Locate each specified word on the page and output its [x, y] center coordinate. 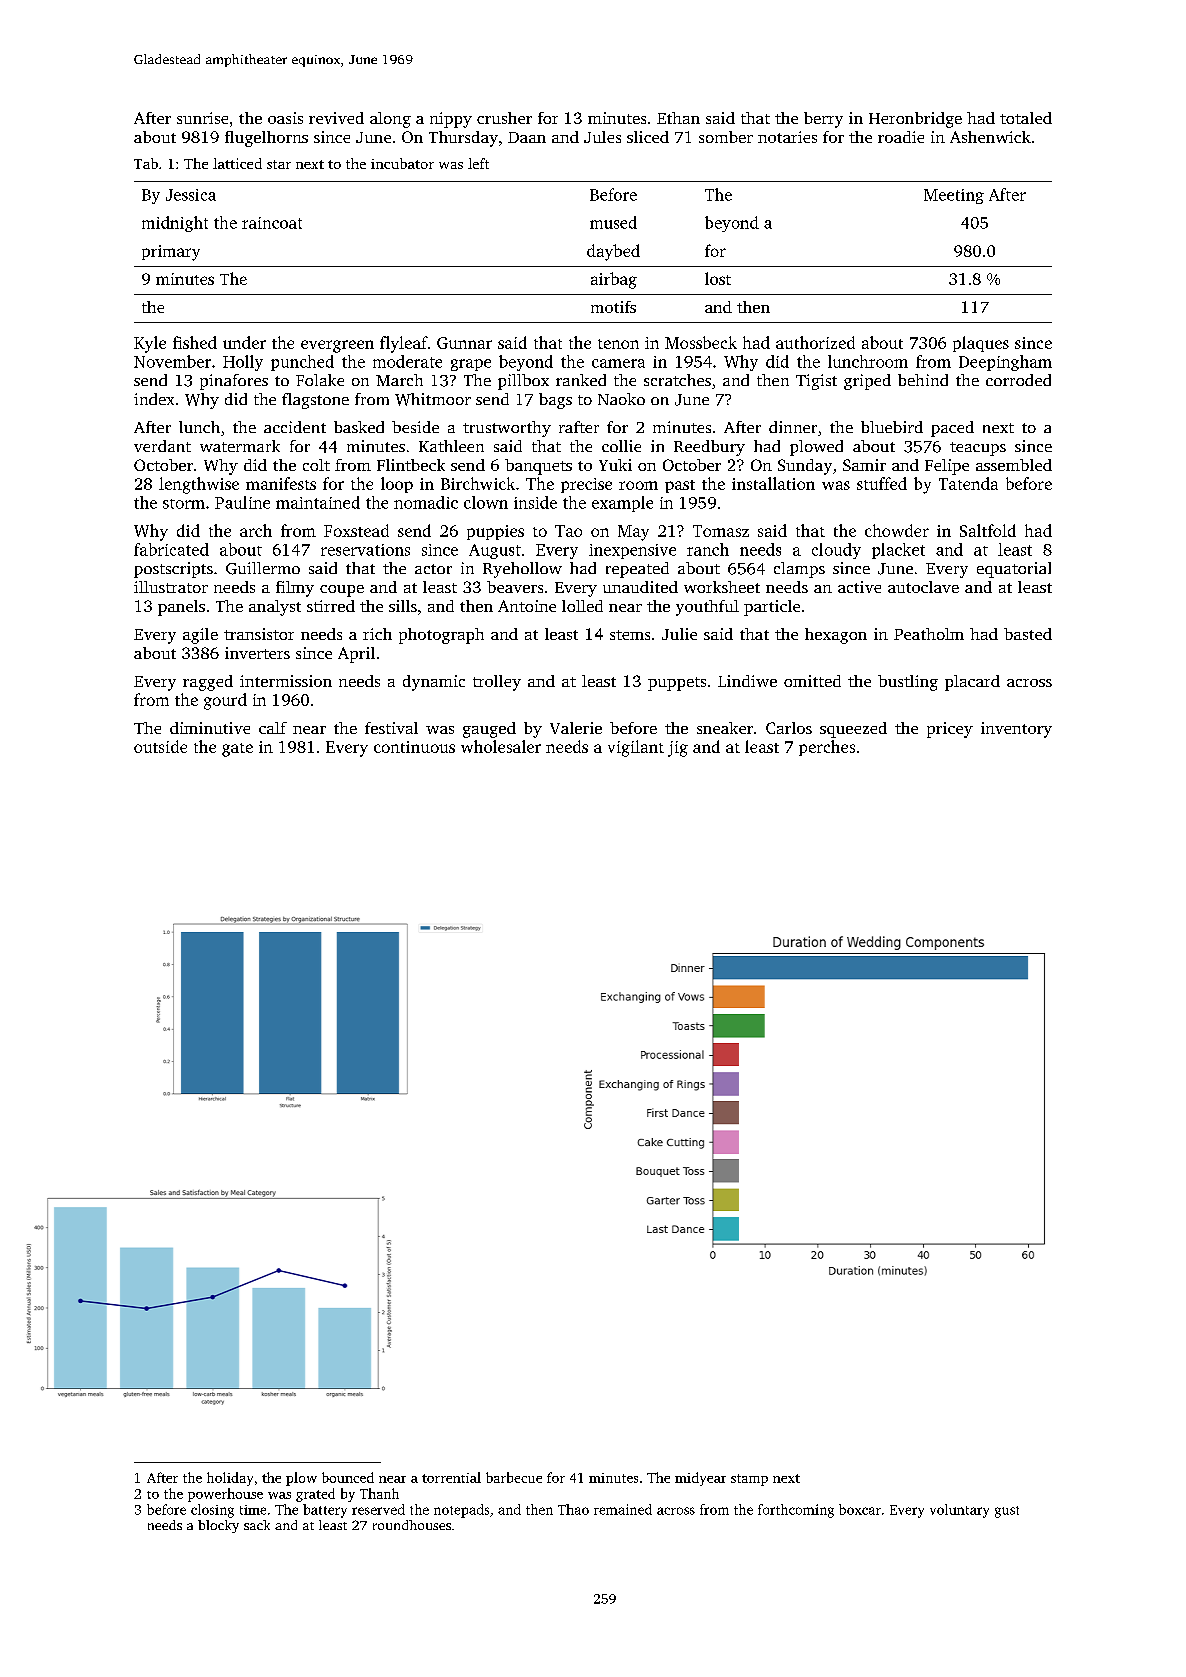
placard [972, 683]
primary [171, 253]
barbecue [514, 1477]
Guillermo [263, 568]
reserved [378, 1509]
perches [827, 748]
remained [623, 1509]
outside [160, 746]
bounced [348, 1477]
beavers [515, 587]
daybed [613, 252]
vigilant [636, 748]
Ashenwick [990, 137]
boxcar [860, 1509]
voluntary [959, 1511]
